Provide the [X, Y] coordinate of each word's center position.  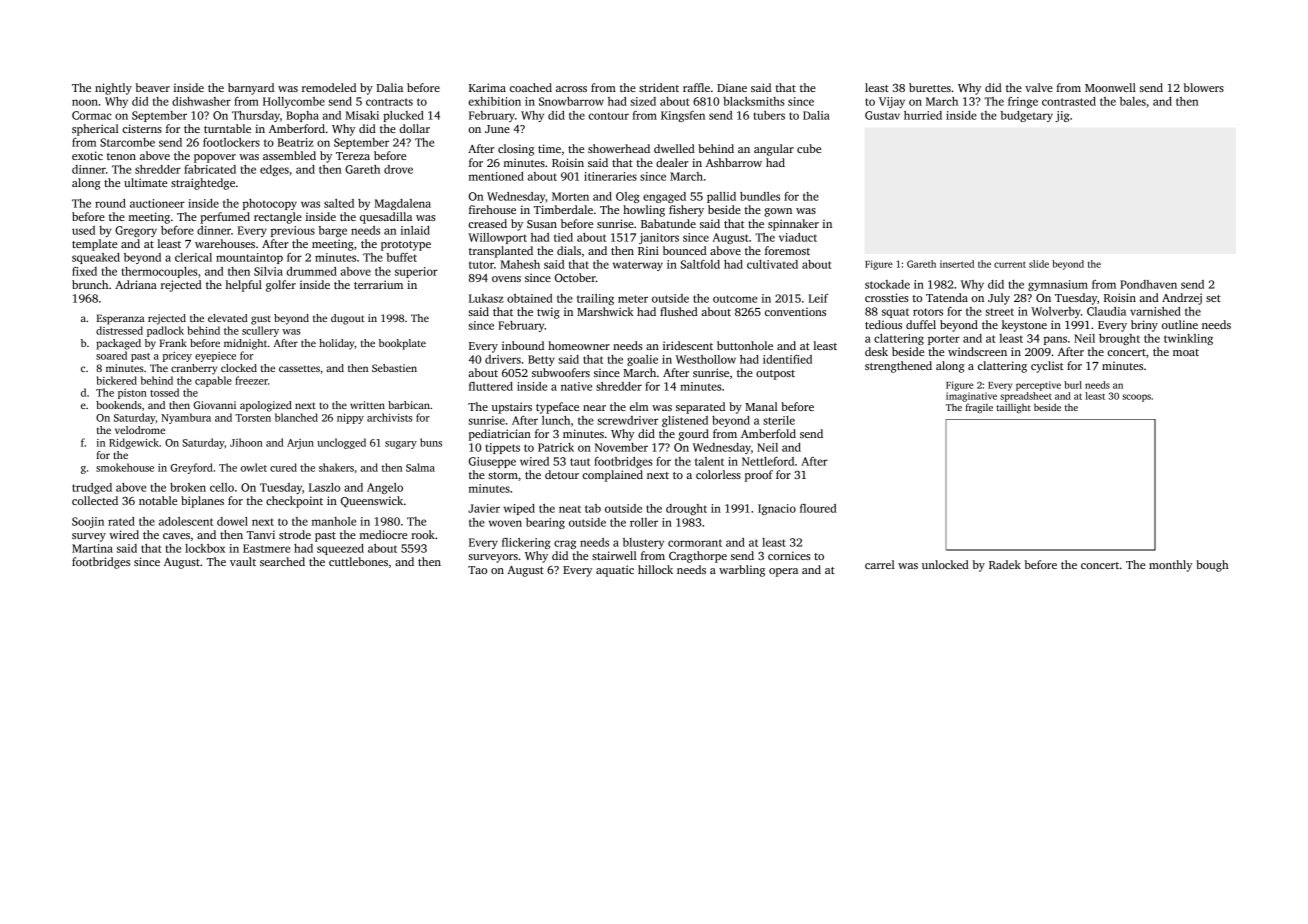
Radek [1005, 564]
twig [548, 313]
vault [243, 561]
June [497, 129]
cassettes [299, 368]
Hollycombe [294, 102]
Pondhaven [1148, 284]
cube [809, 148]
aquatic [615, 571]
